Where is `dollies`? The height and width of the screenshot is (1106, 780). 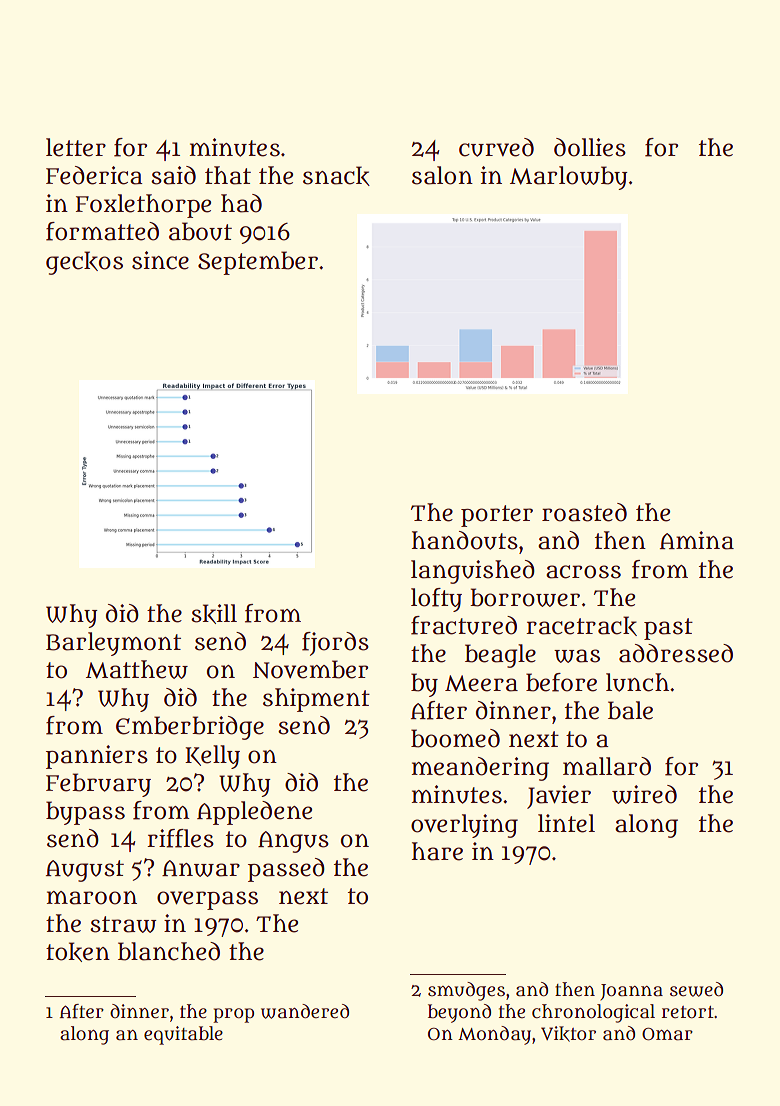
dollies is located at coordinates (590, 147).
